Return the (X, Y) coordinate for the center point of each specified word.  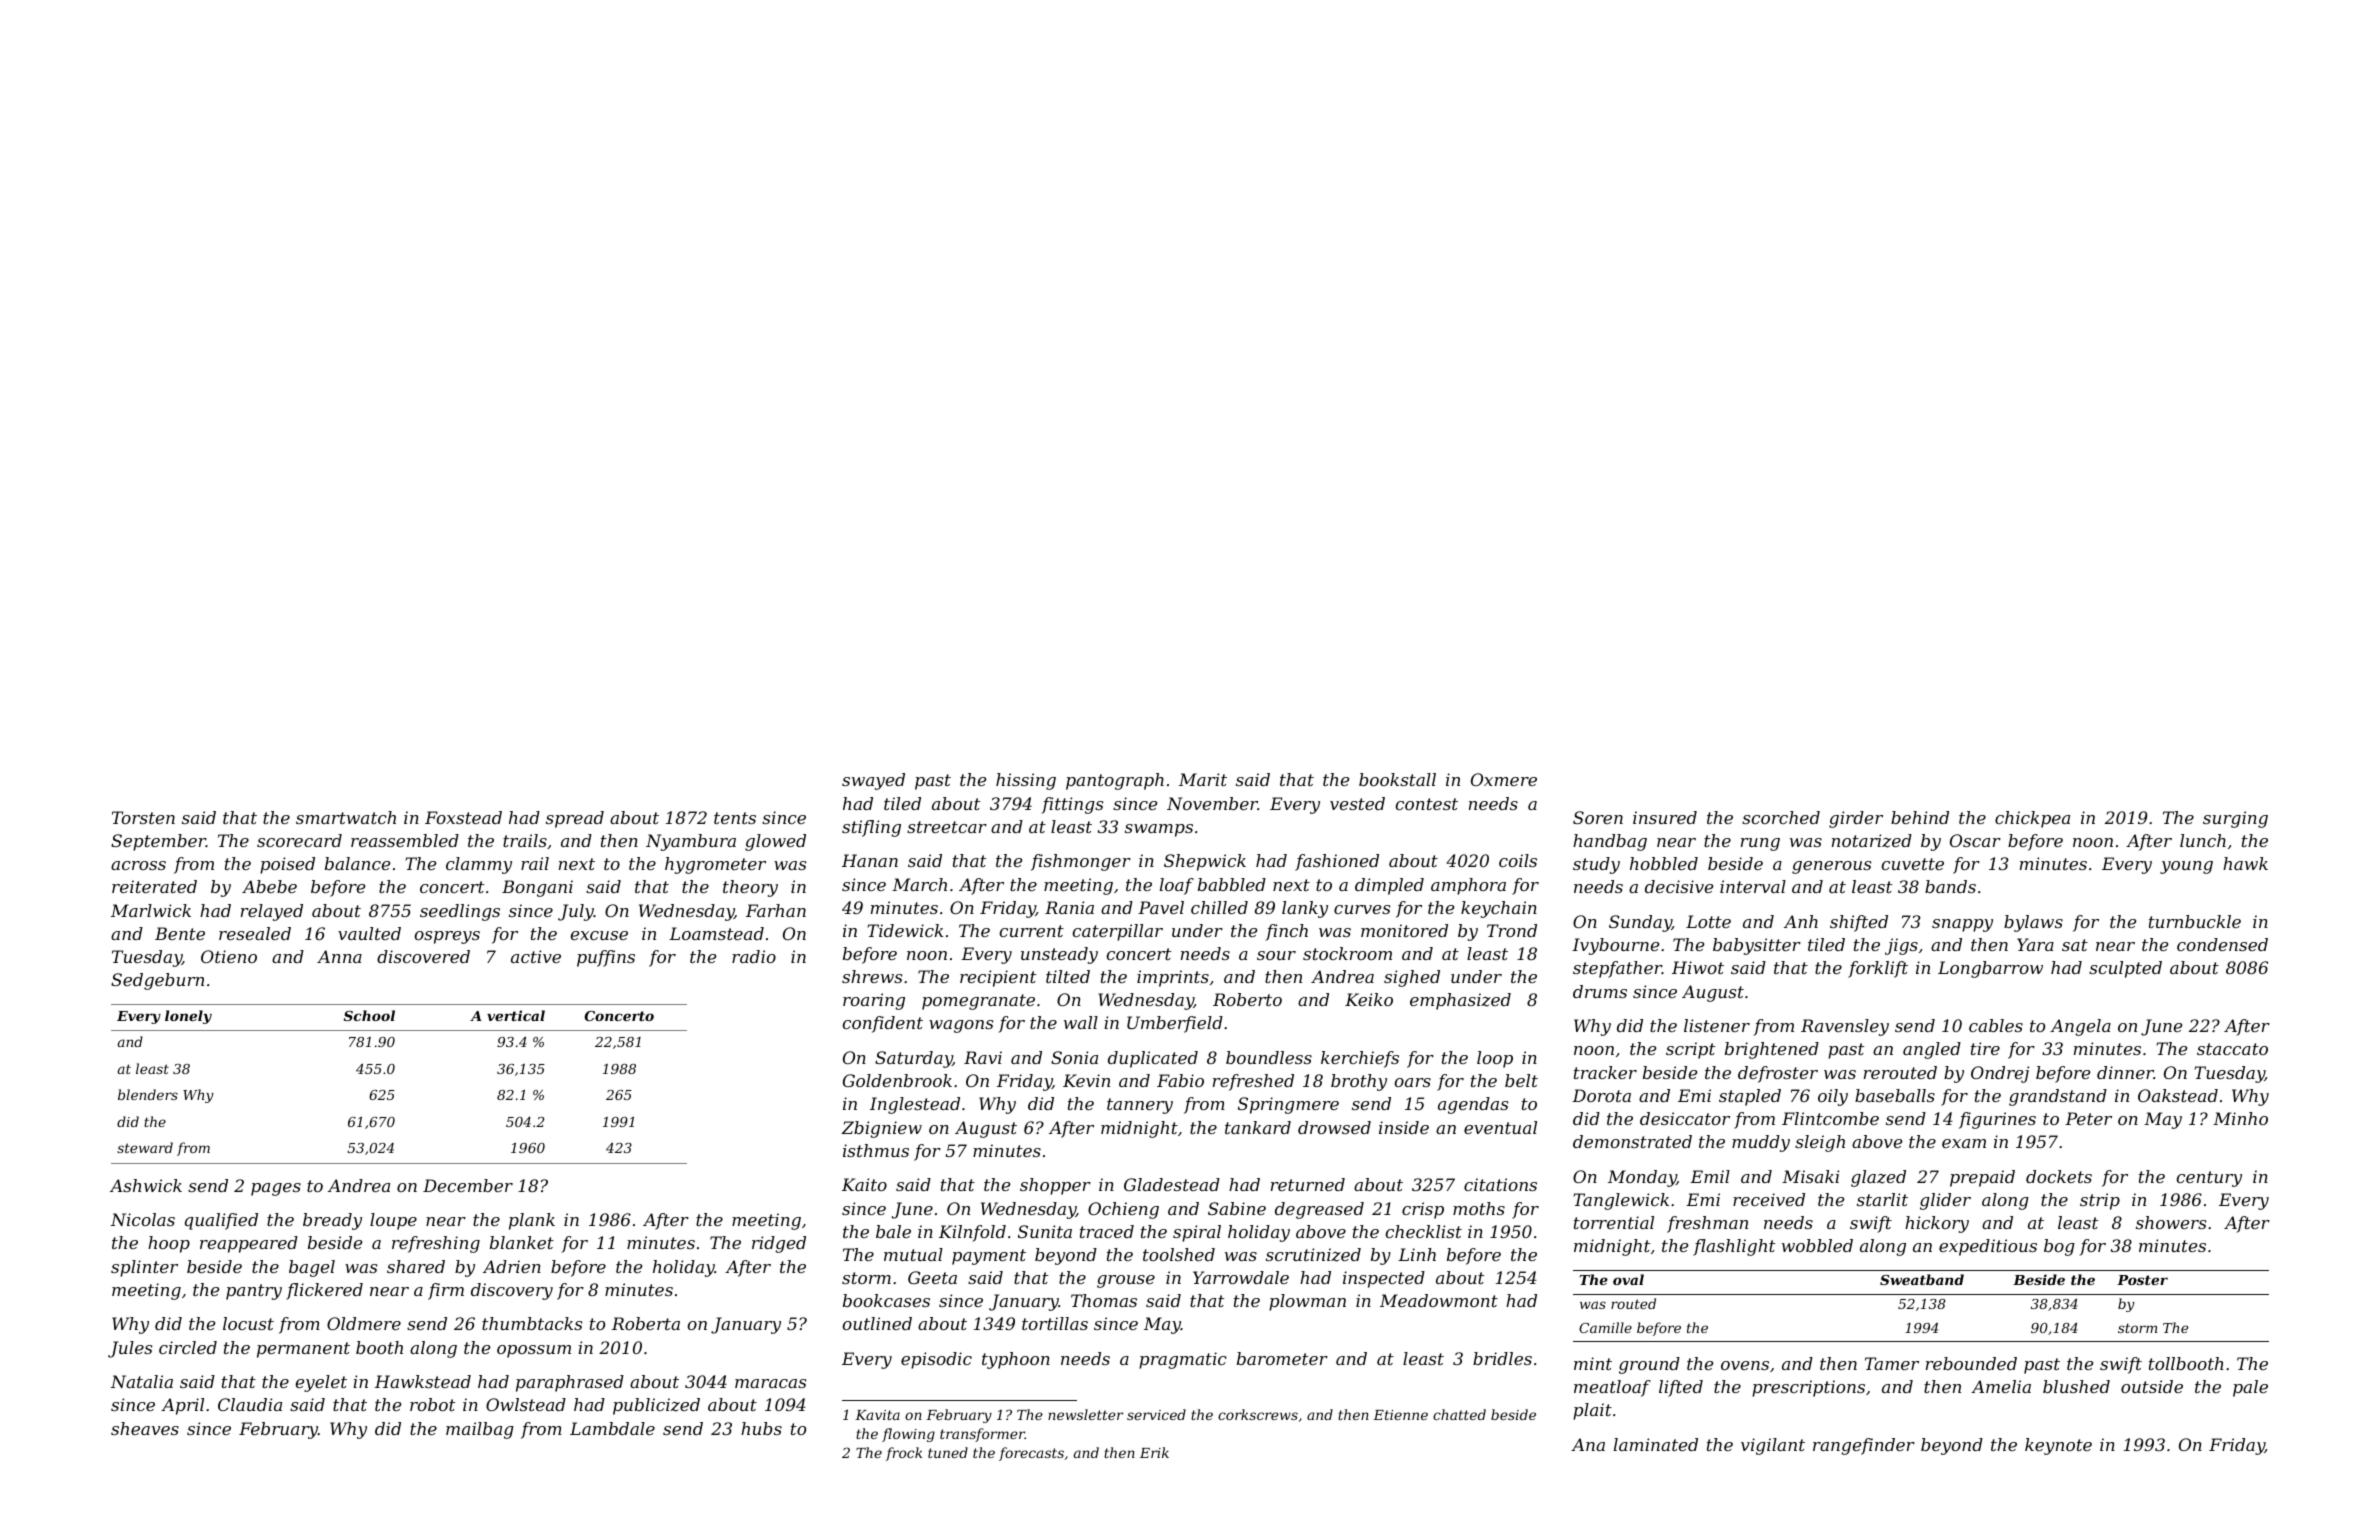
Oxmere (1504, 779)
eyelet (321, 1383)
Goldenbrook (897, 1080)
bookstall (1397, 779)
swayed (873, 781)
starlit (1882, 1199)
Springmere (1288, 1105)
